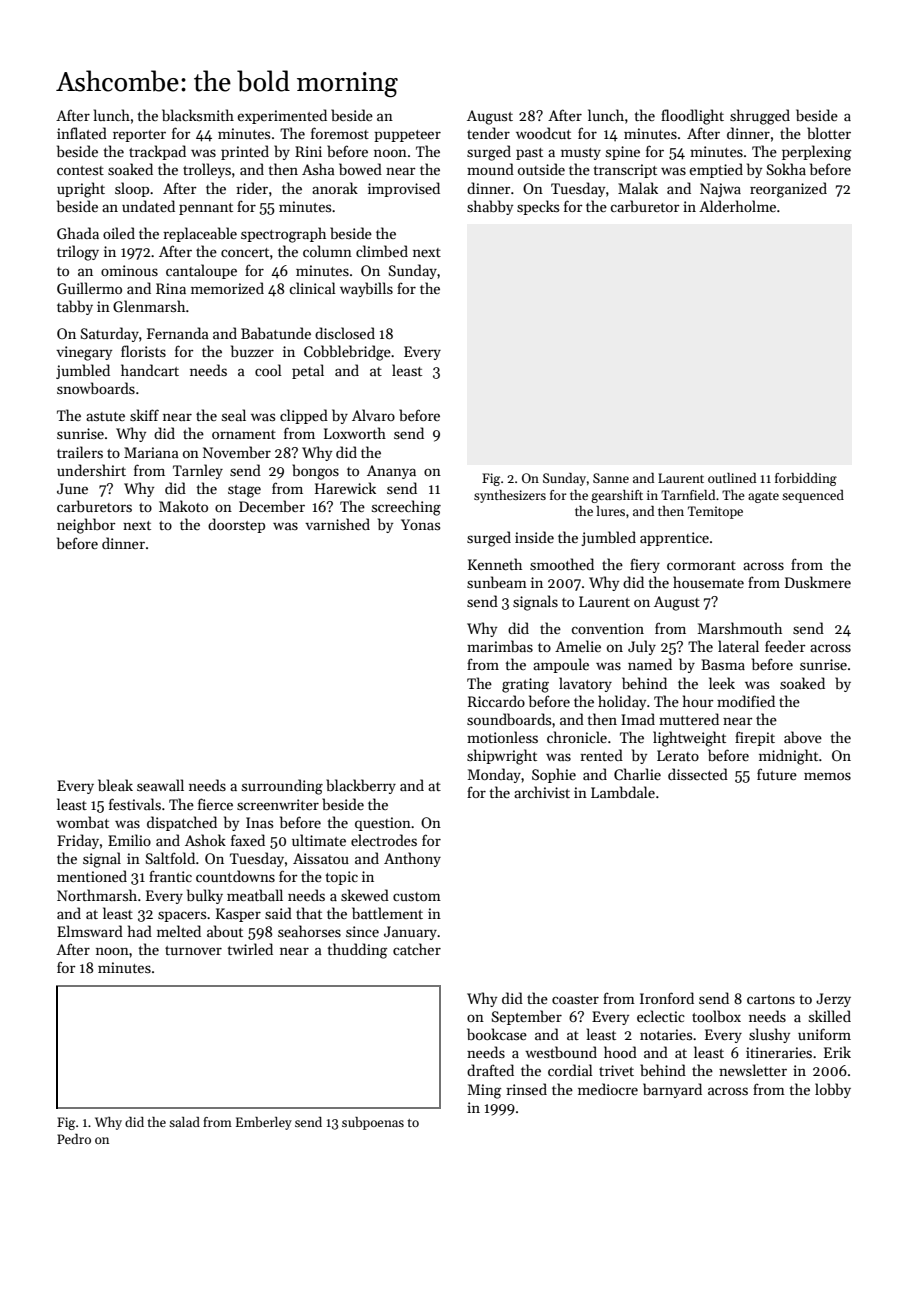  I want to click on Kasper, so click(238, 915).
